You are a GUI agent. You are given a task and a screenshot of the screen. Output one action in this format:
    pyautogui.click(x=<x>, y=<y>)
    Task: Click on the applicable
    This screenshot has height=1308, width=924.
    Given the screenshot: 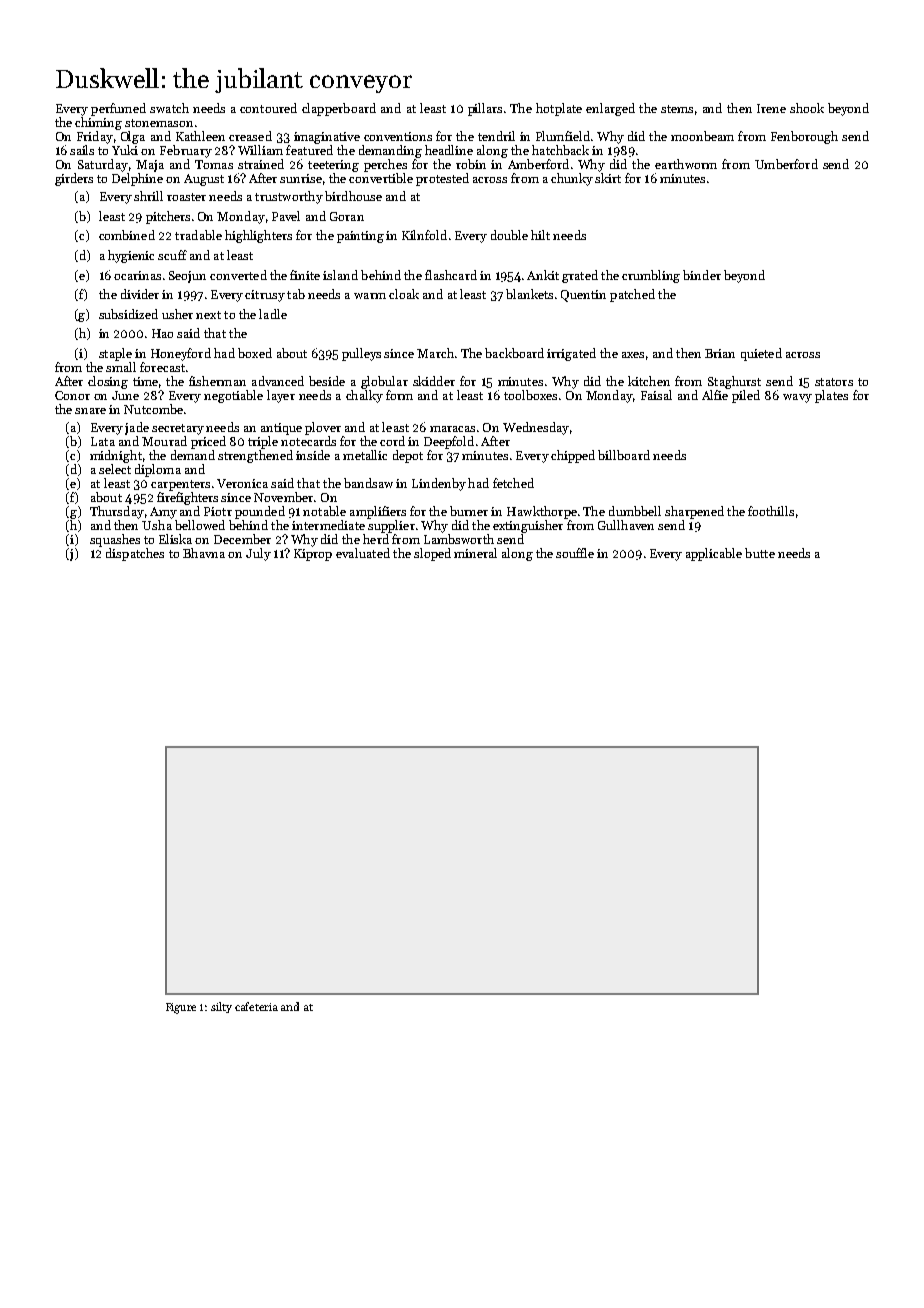 What is the action you would take?
    pyautogui.click(x=714, y=554)
